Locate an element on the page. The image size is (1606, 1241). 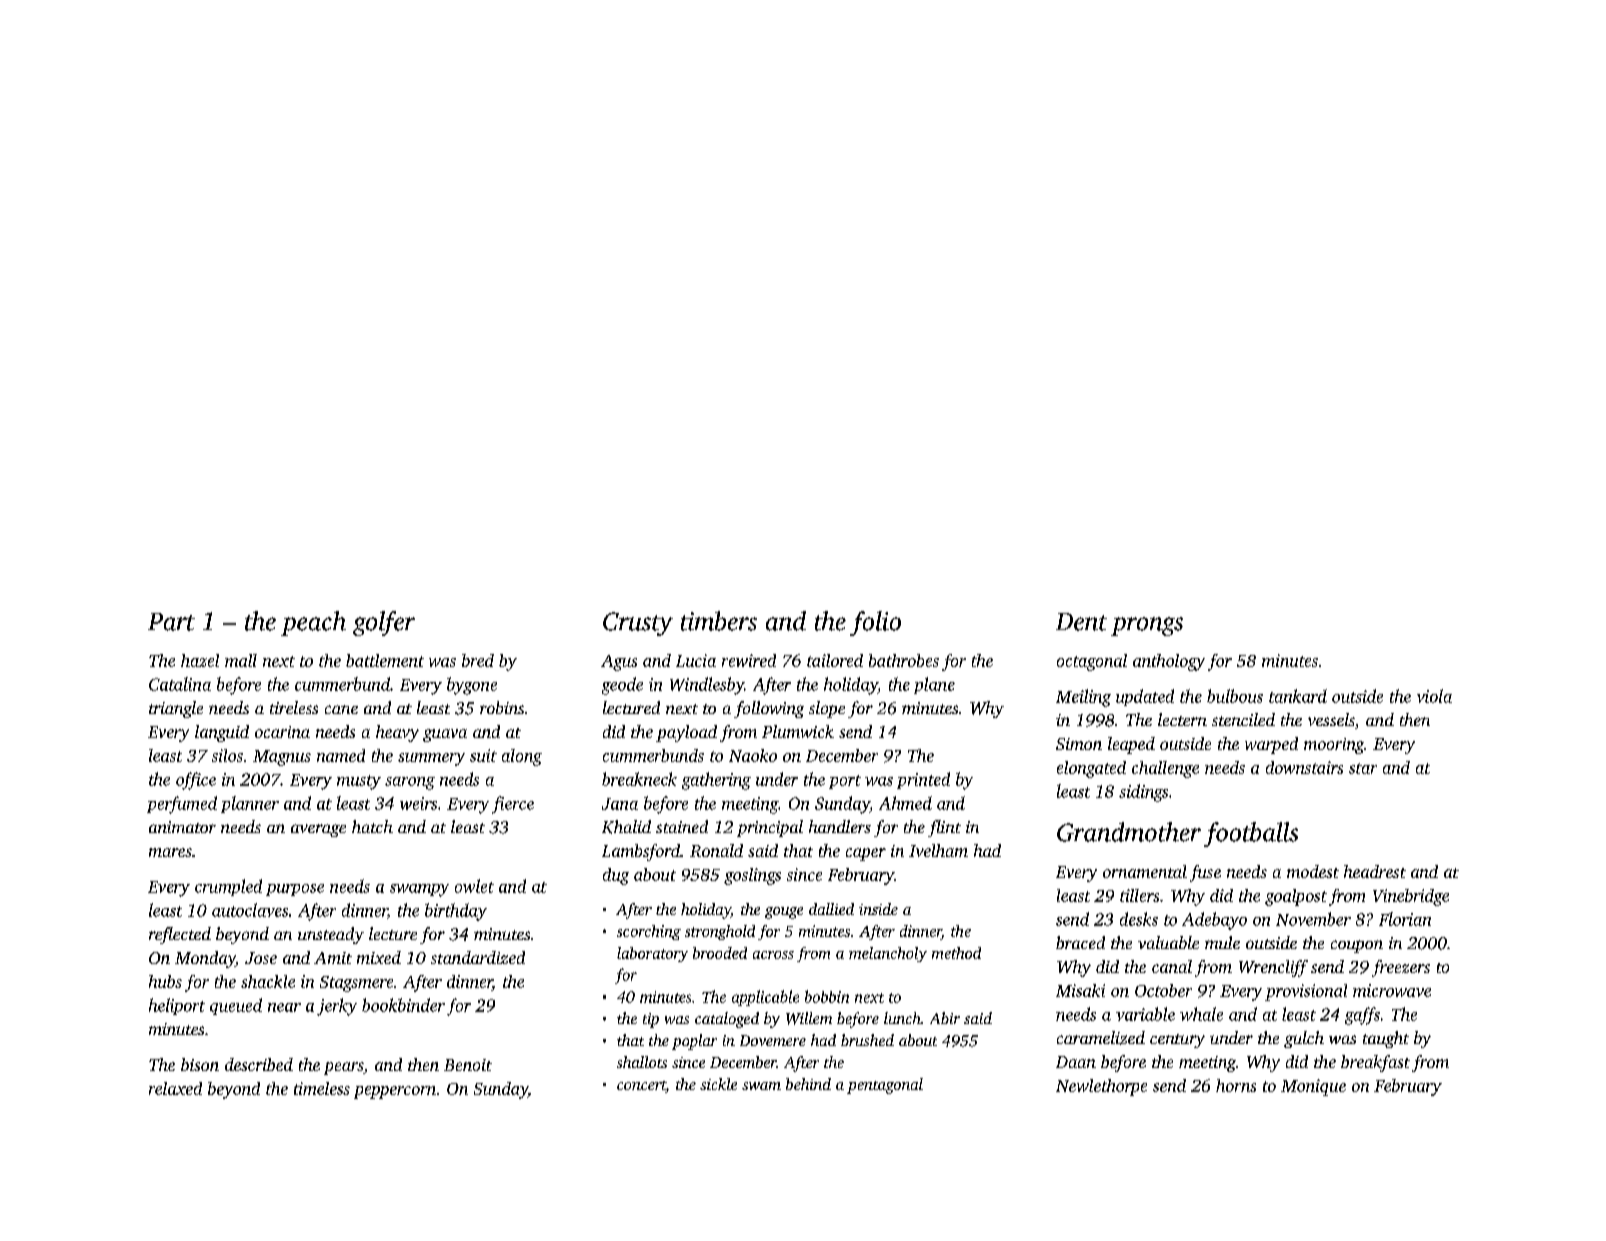
perfumed is located at coordinates (182, 805).
